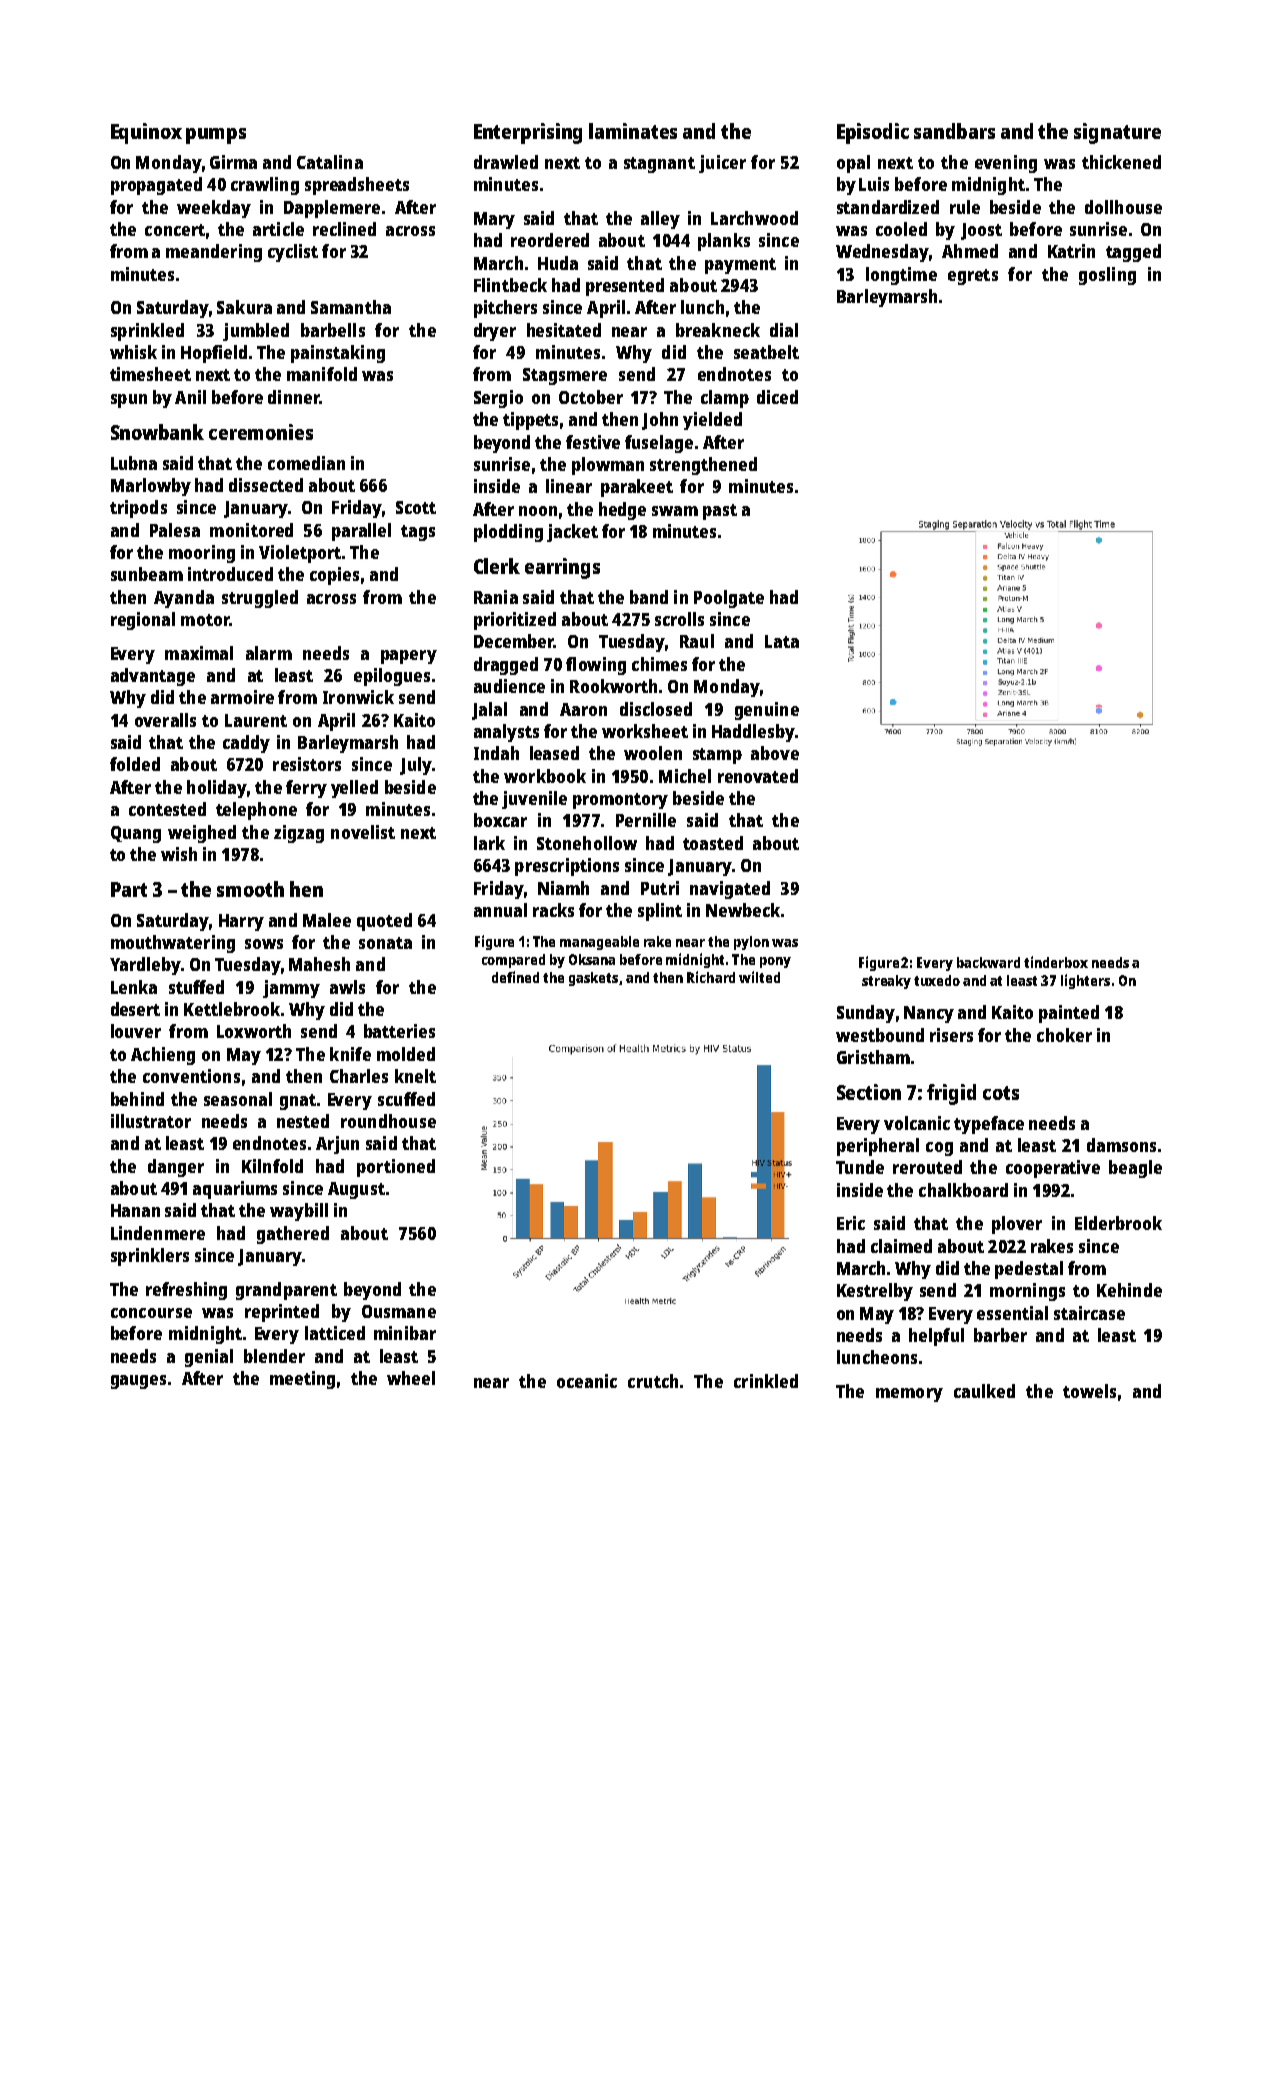 The height and width of the screenshot is (2095, 1272). What do you see at coordinates (399, 1311) in the screenshot?
I see `Ousmane` at bounding box center [399, 1311].
